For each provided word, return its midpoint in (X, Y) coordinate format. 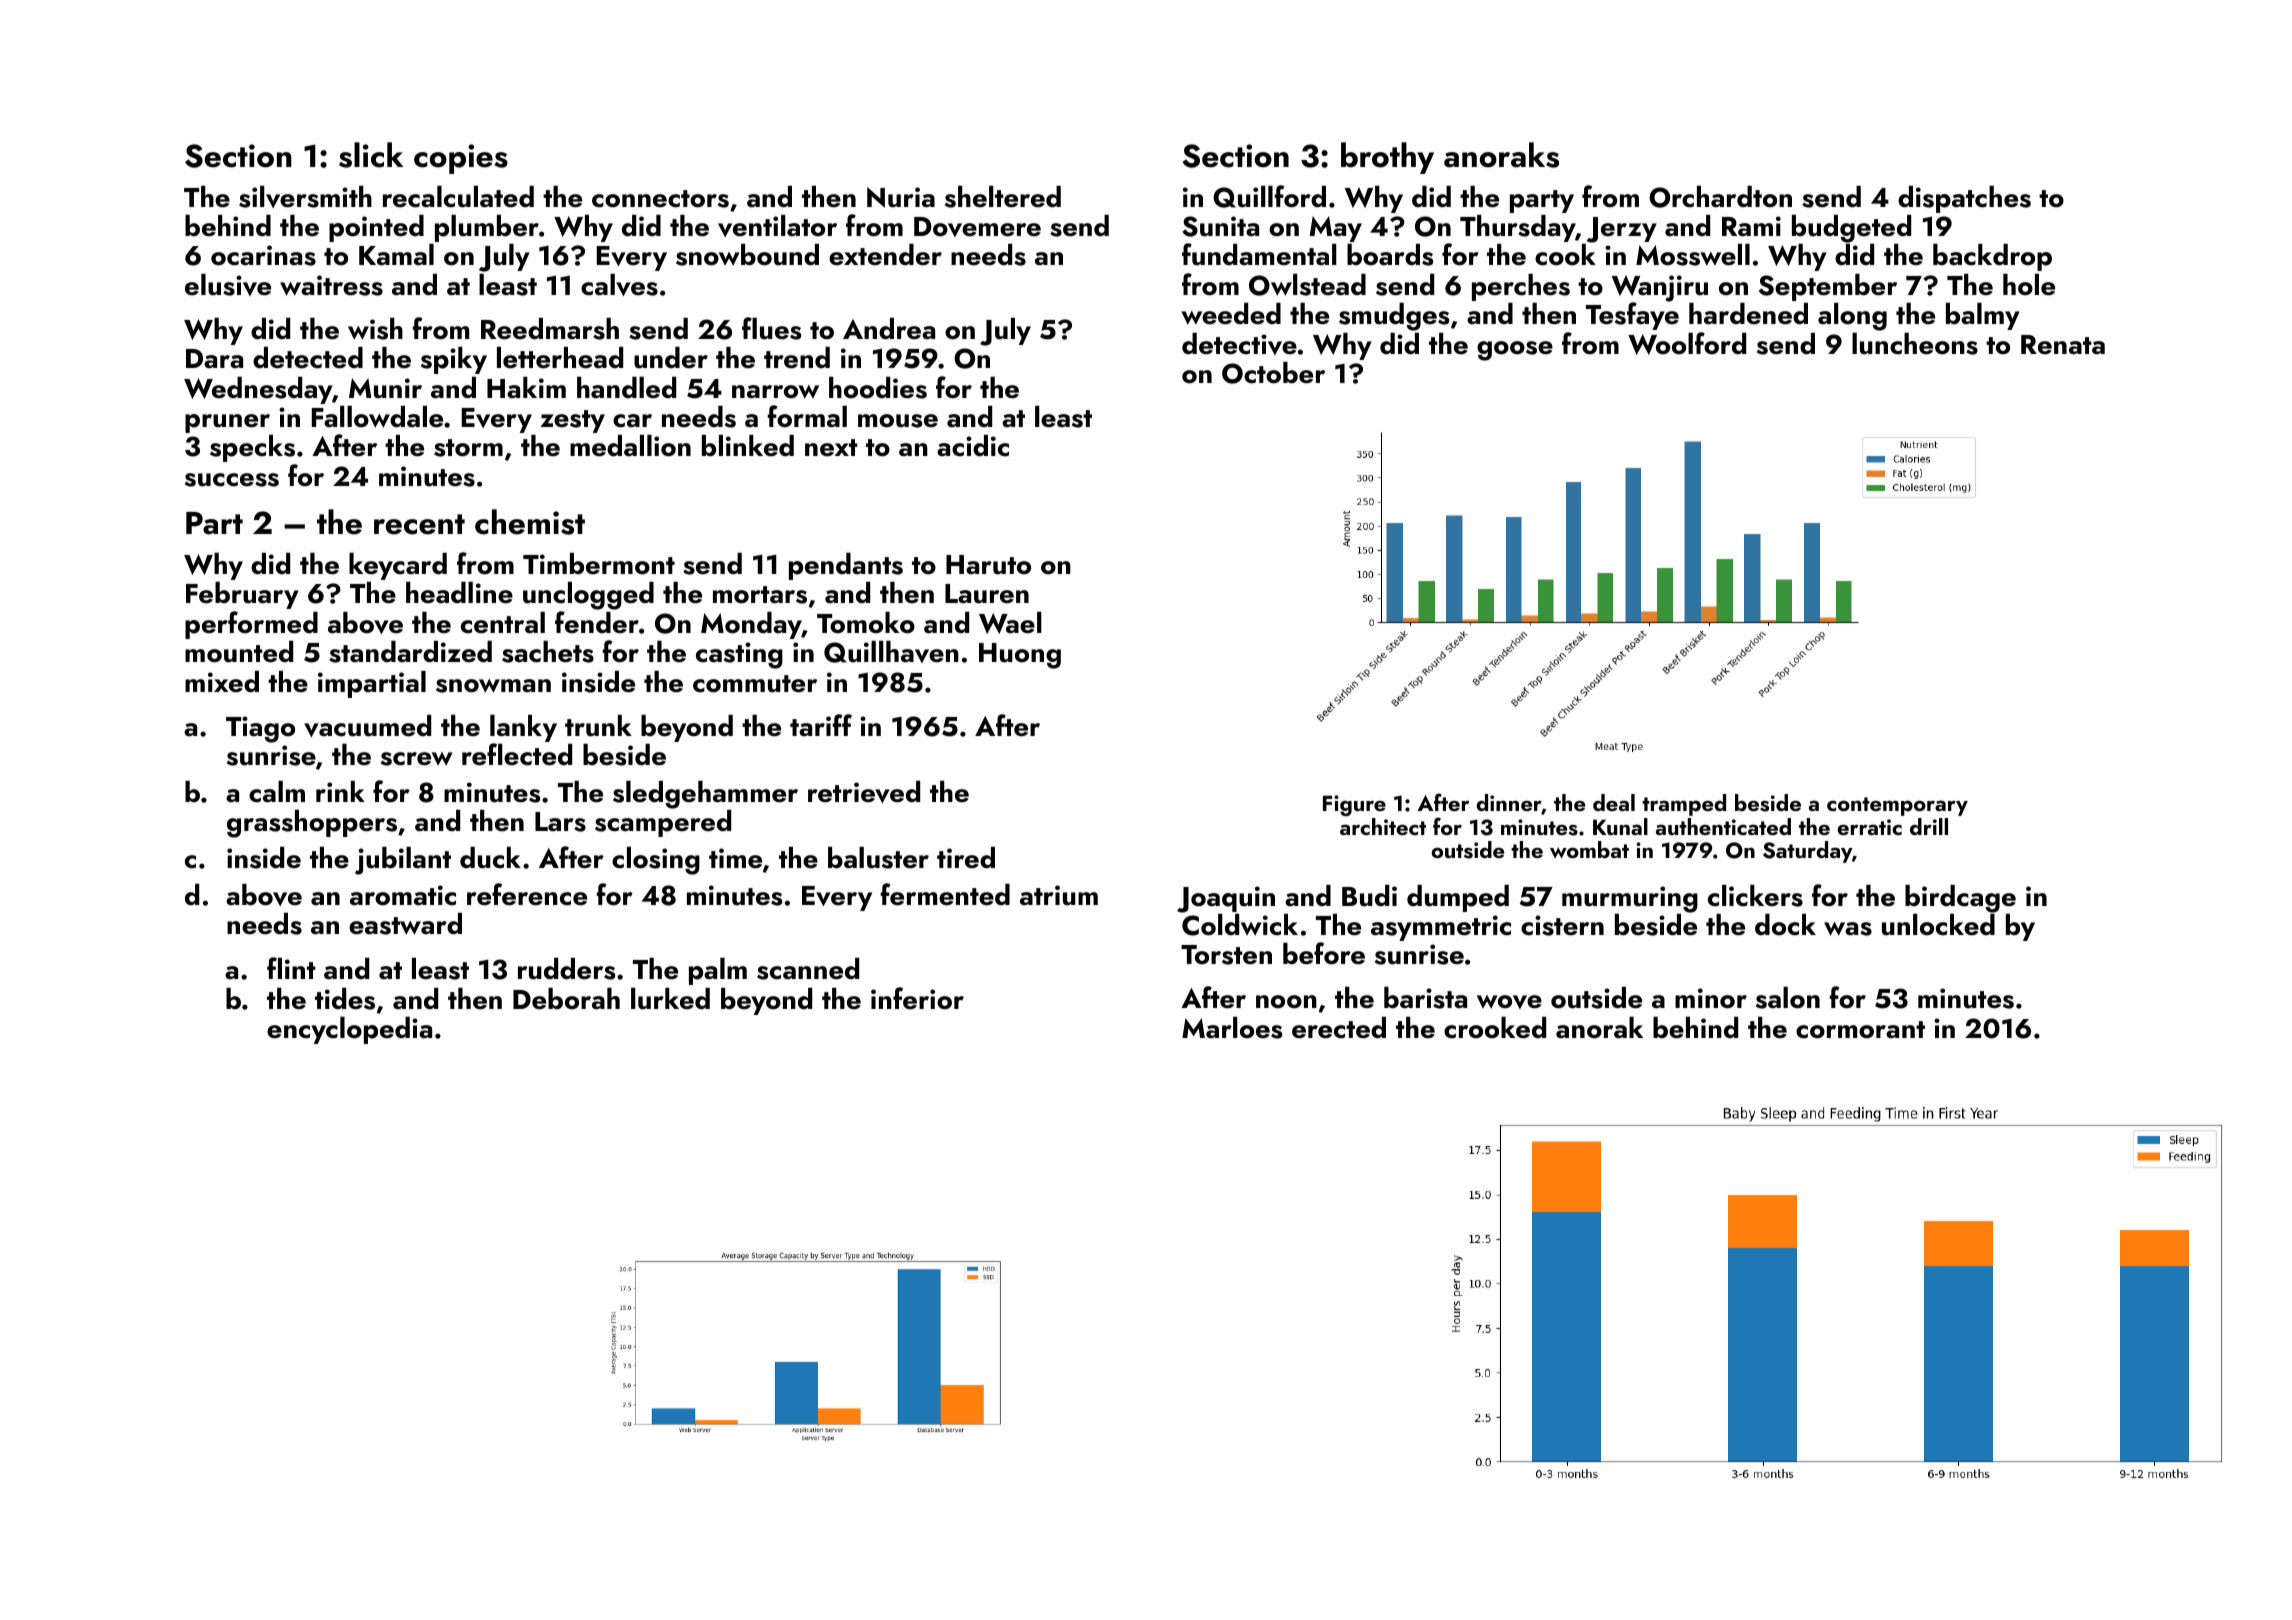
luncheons (1915, 344)
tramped (1684, 805)
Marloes (1232, 1028)
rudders (566, 969)
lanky (523, 728)
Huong (1020, 656)
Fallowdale (377, 417)
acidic (973, 446)
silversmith (305, 197)
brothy (1387, 158)
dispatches (1964, 199)
